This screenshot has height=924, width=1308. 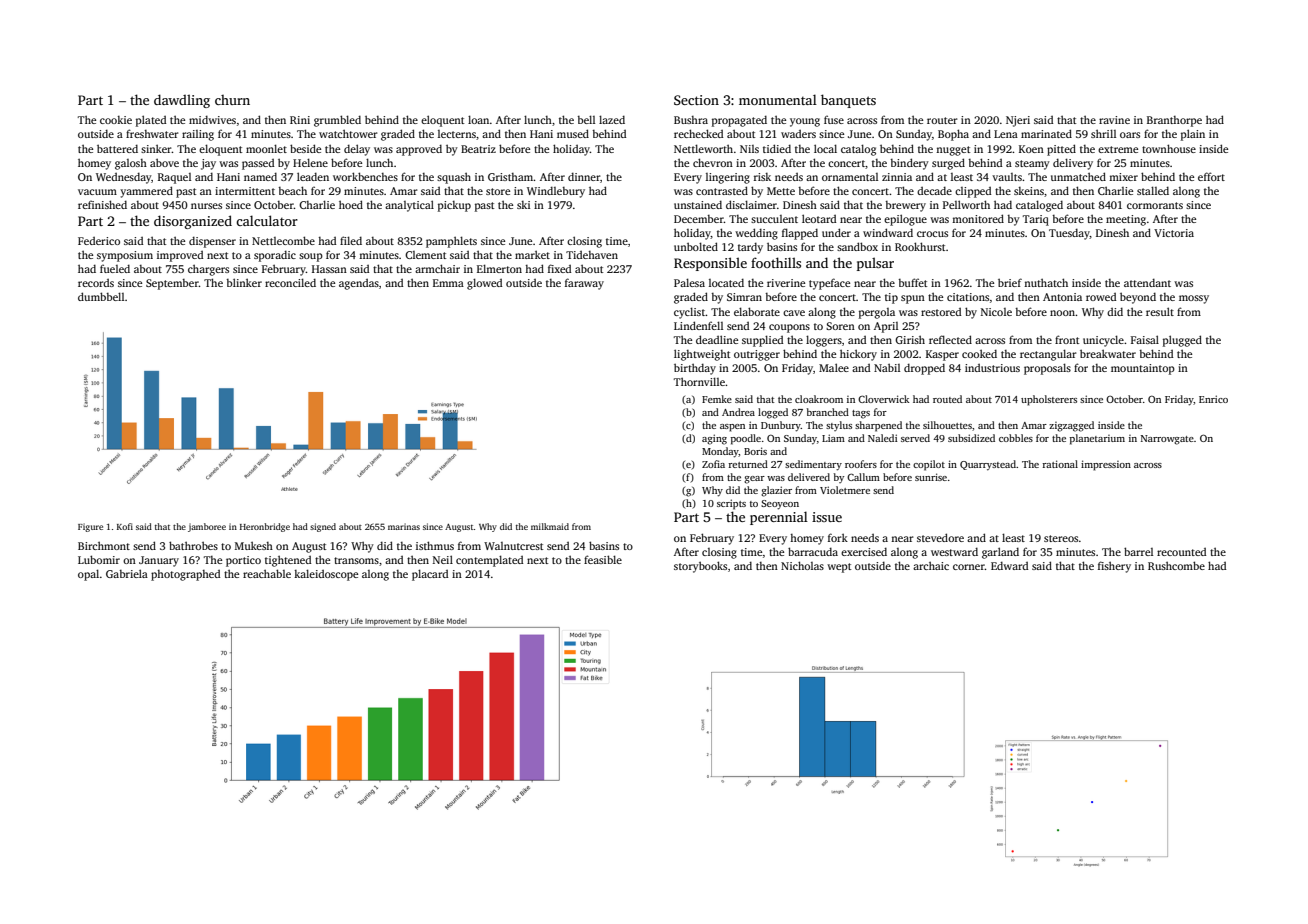 What do you see at coordinates (337, 121) in the screenshot?
I see `grumbled` at bounding box center [337, 121].
